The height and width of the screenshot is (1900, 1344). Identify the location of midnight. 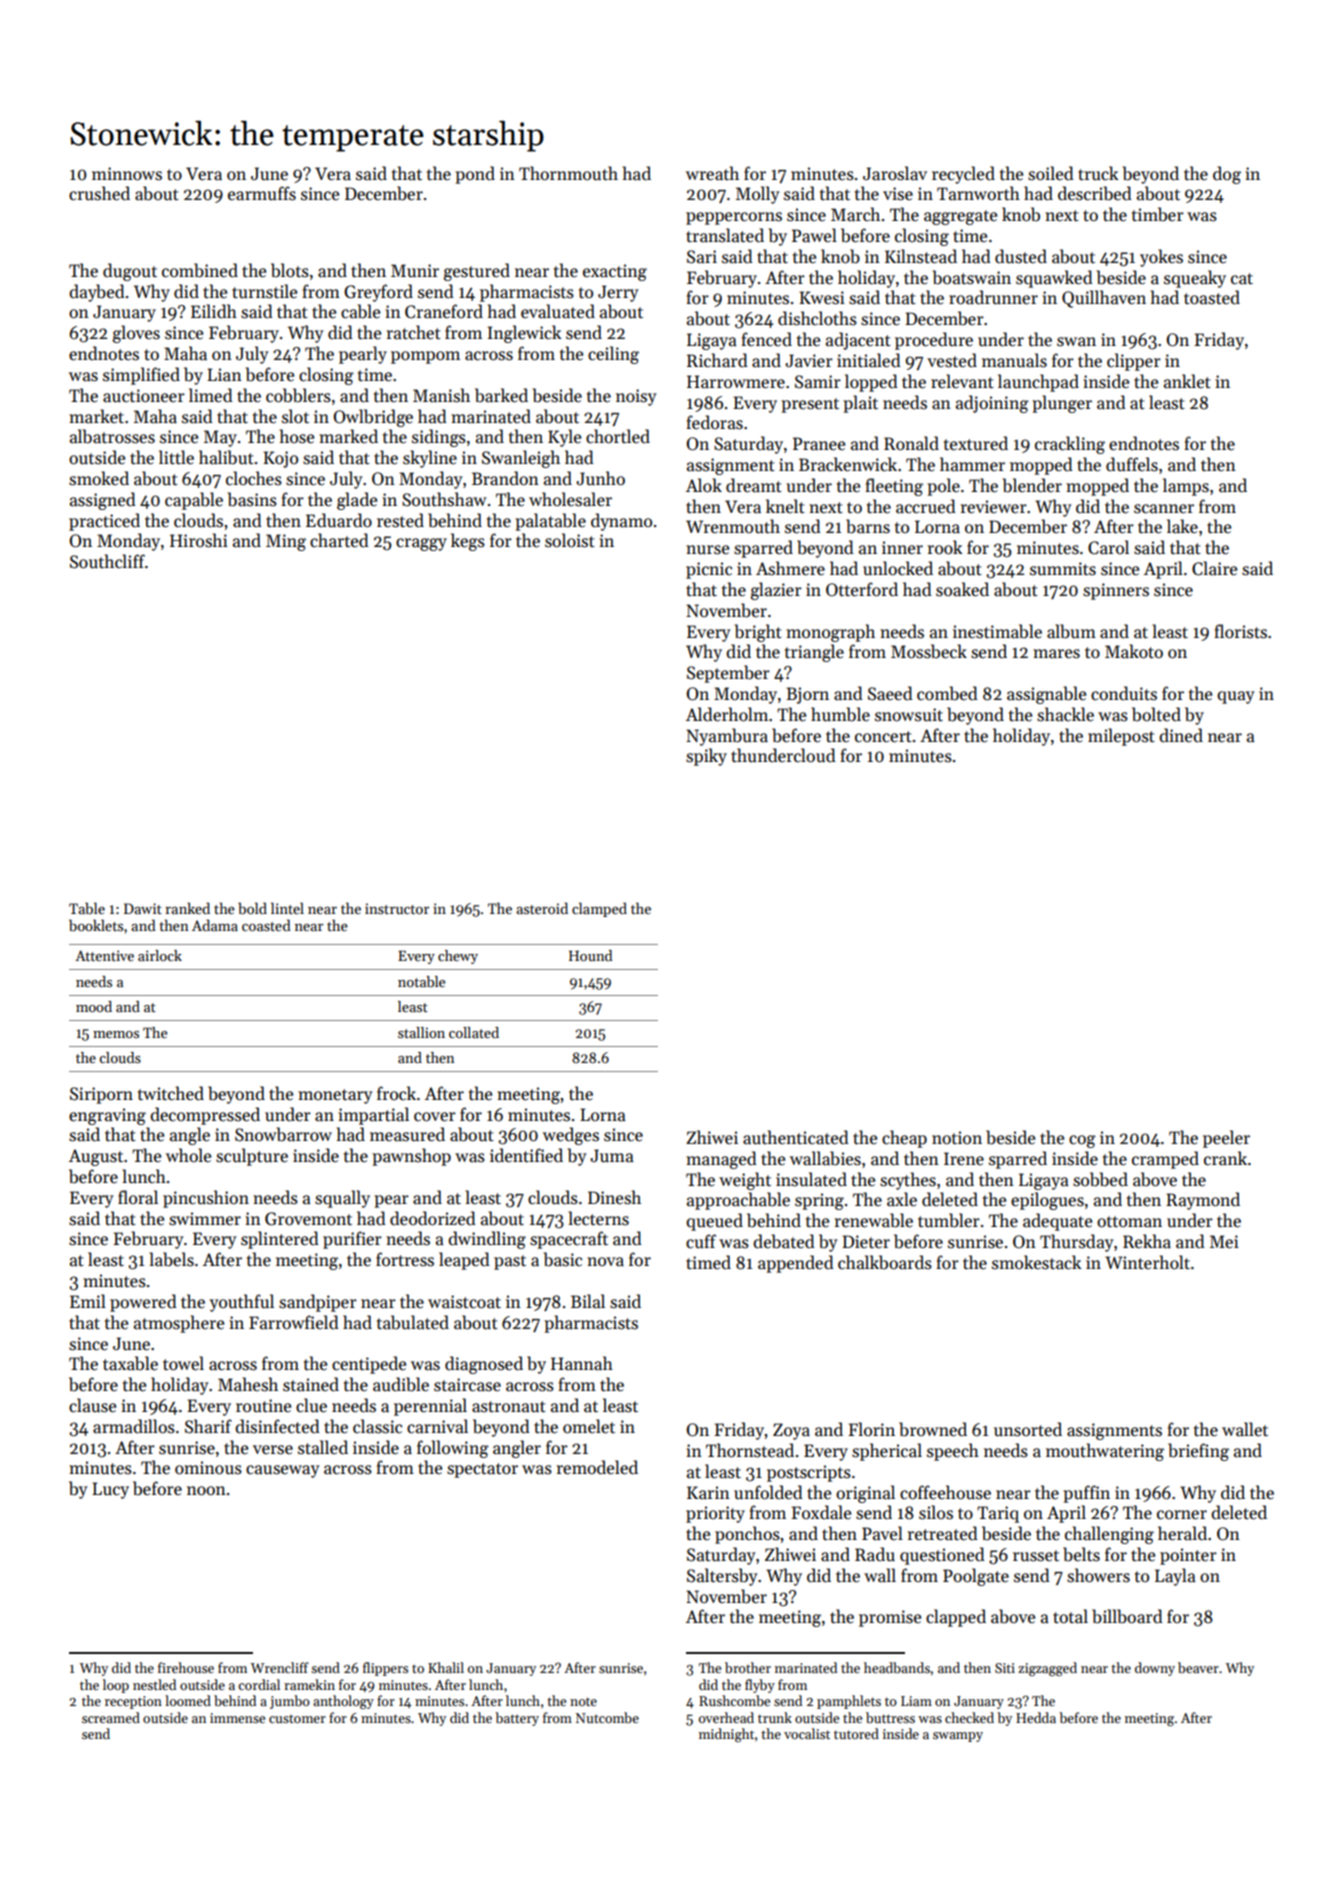
(726, 1735).
